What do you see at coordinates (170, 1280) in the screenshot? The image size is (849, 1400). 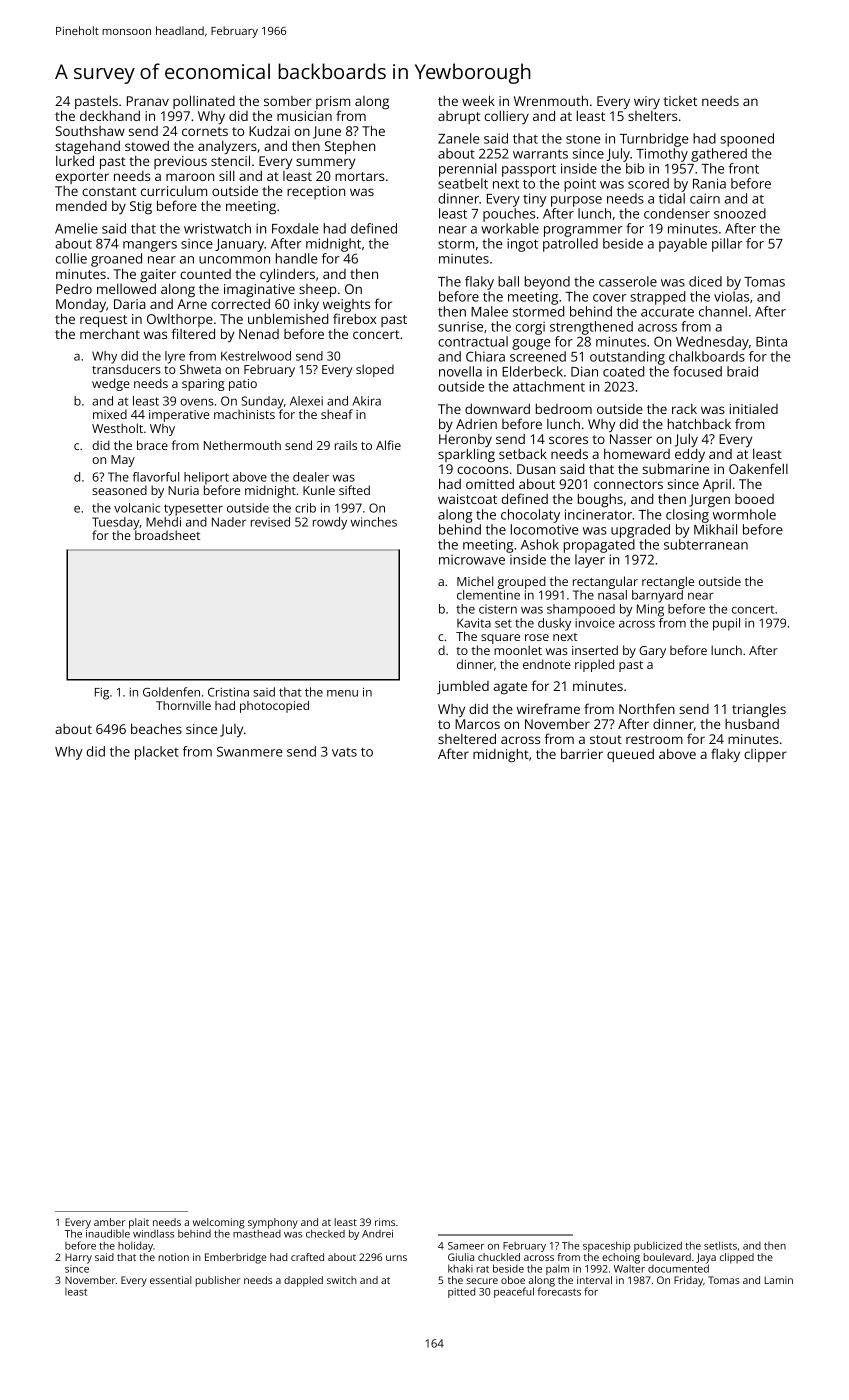 I see `essential` at bounding box center [170, 1280].
